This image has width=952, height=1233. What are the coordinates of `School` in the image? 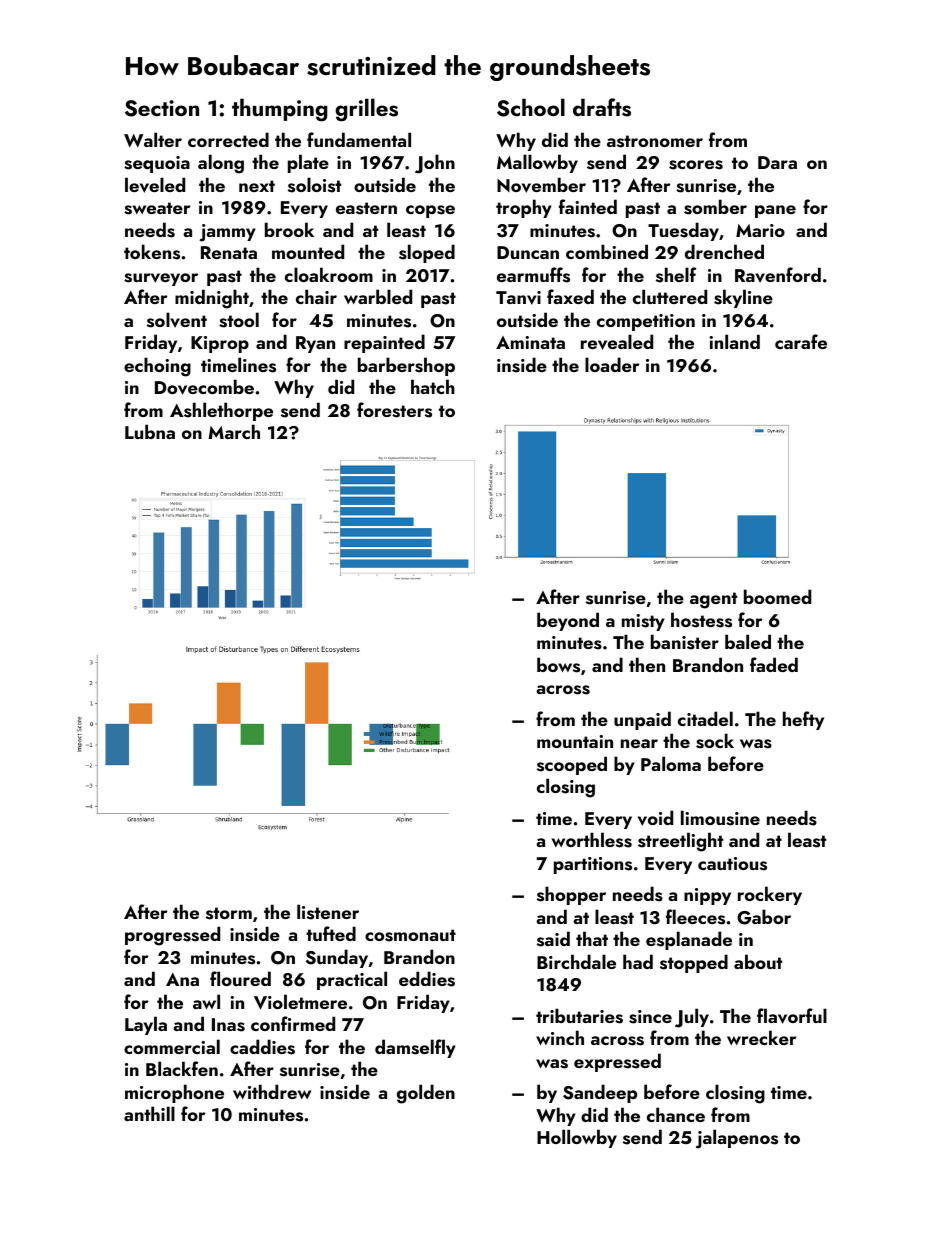 It's located at (531, 107).
